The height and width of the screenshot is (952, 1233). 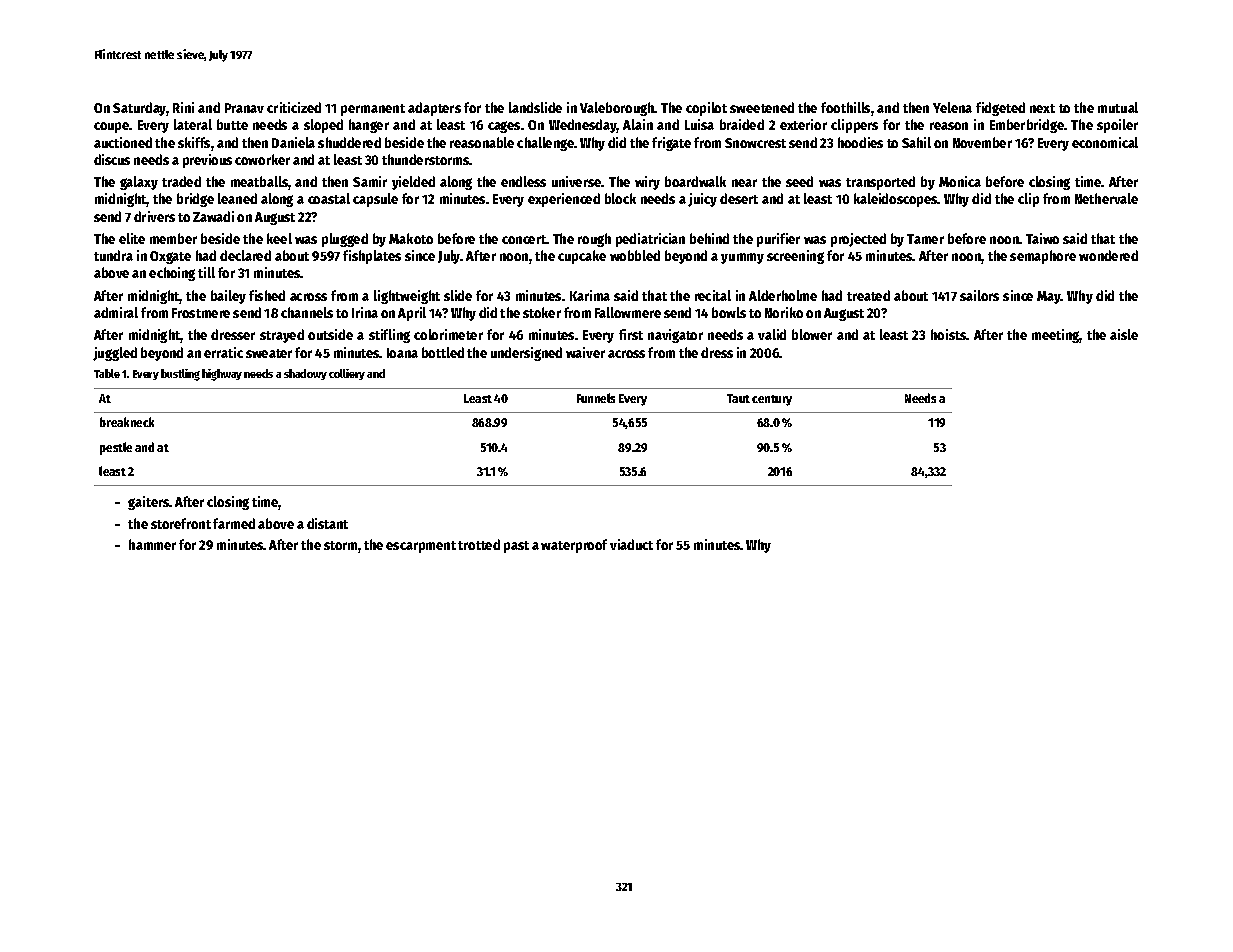 What do you see at coordinates (631, 544) in the screenshot?
I see `viaduct` at bounding box center [631, 544].
